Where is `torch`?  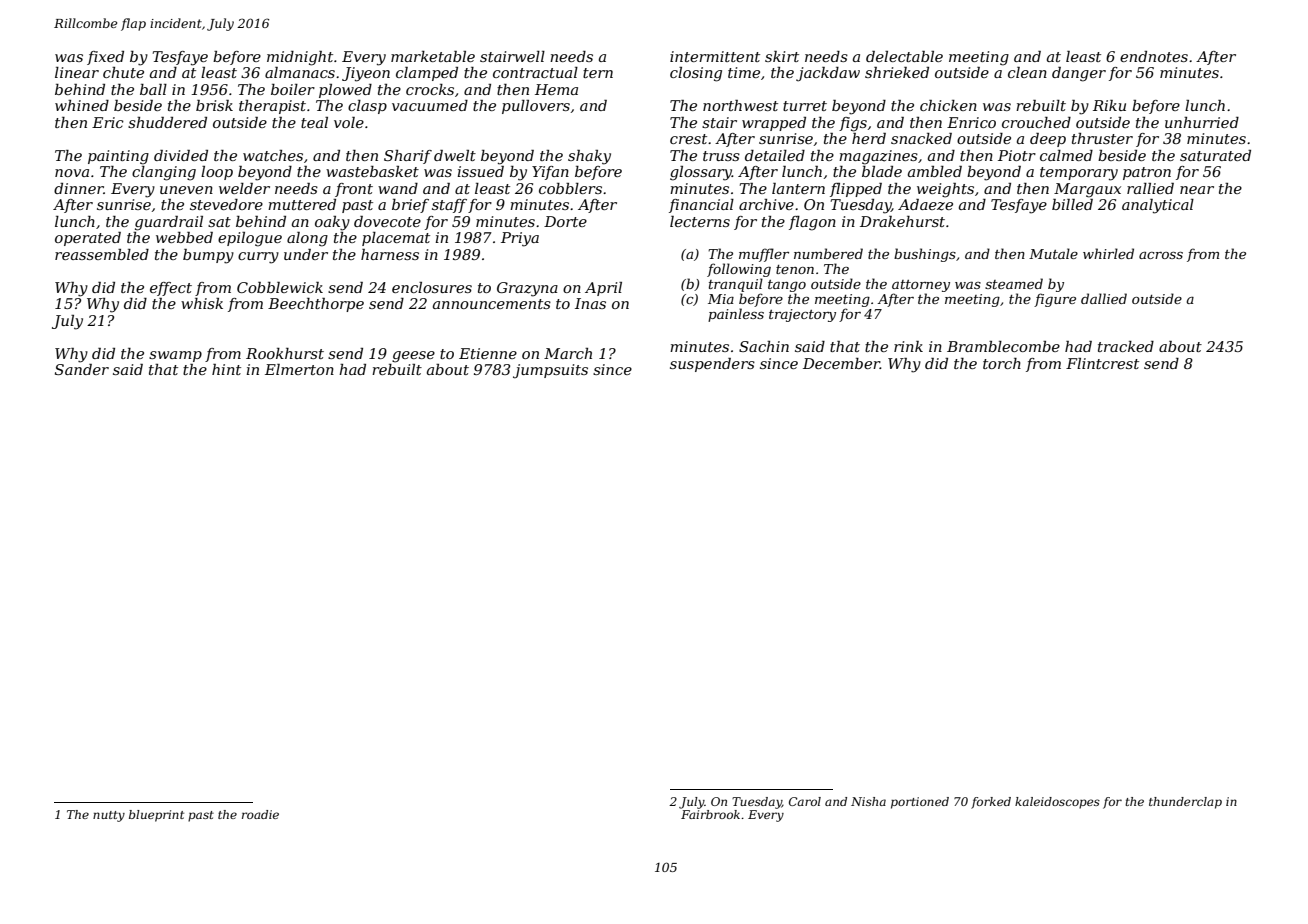 torch is located at coordinates (1002, 363).
